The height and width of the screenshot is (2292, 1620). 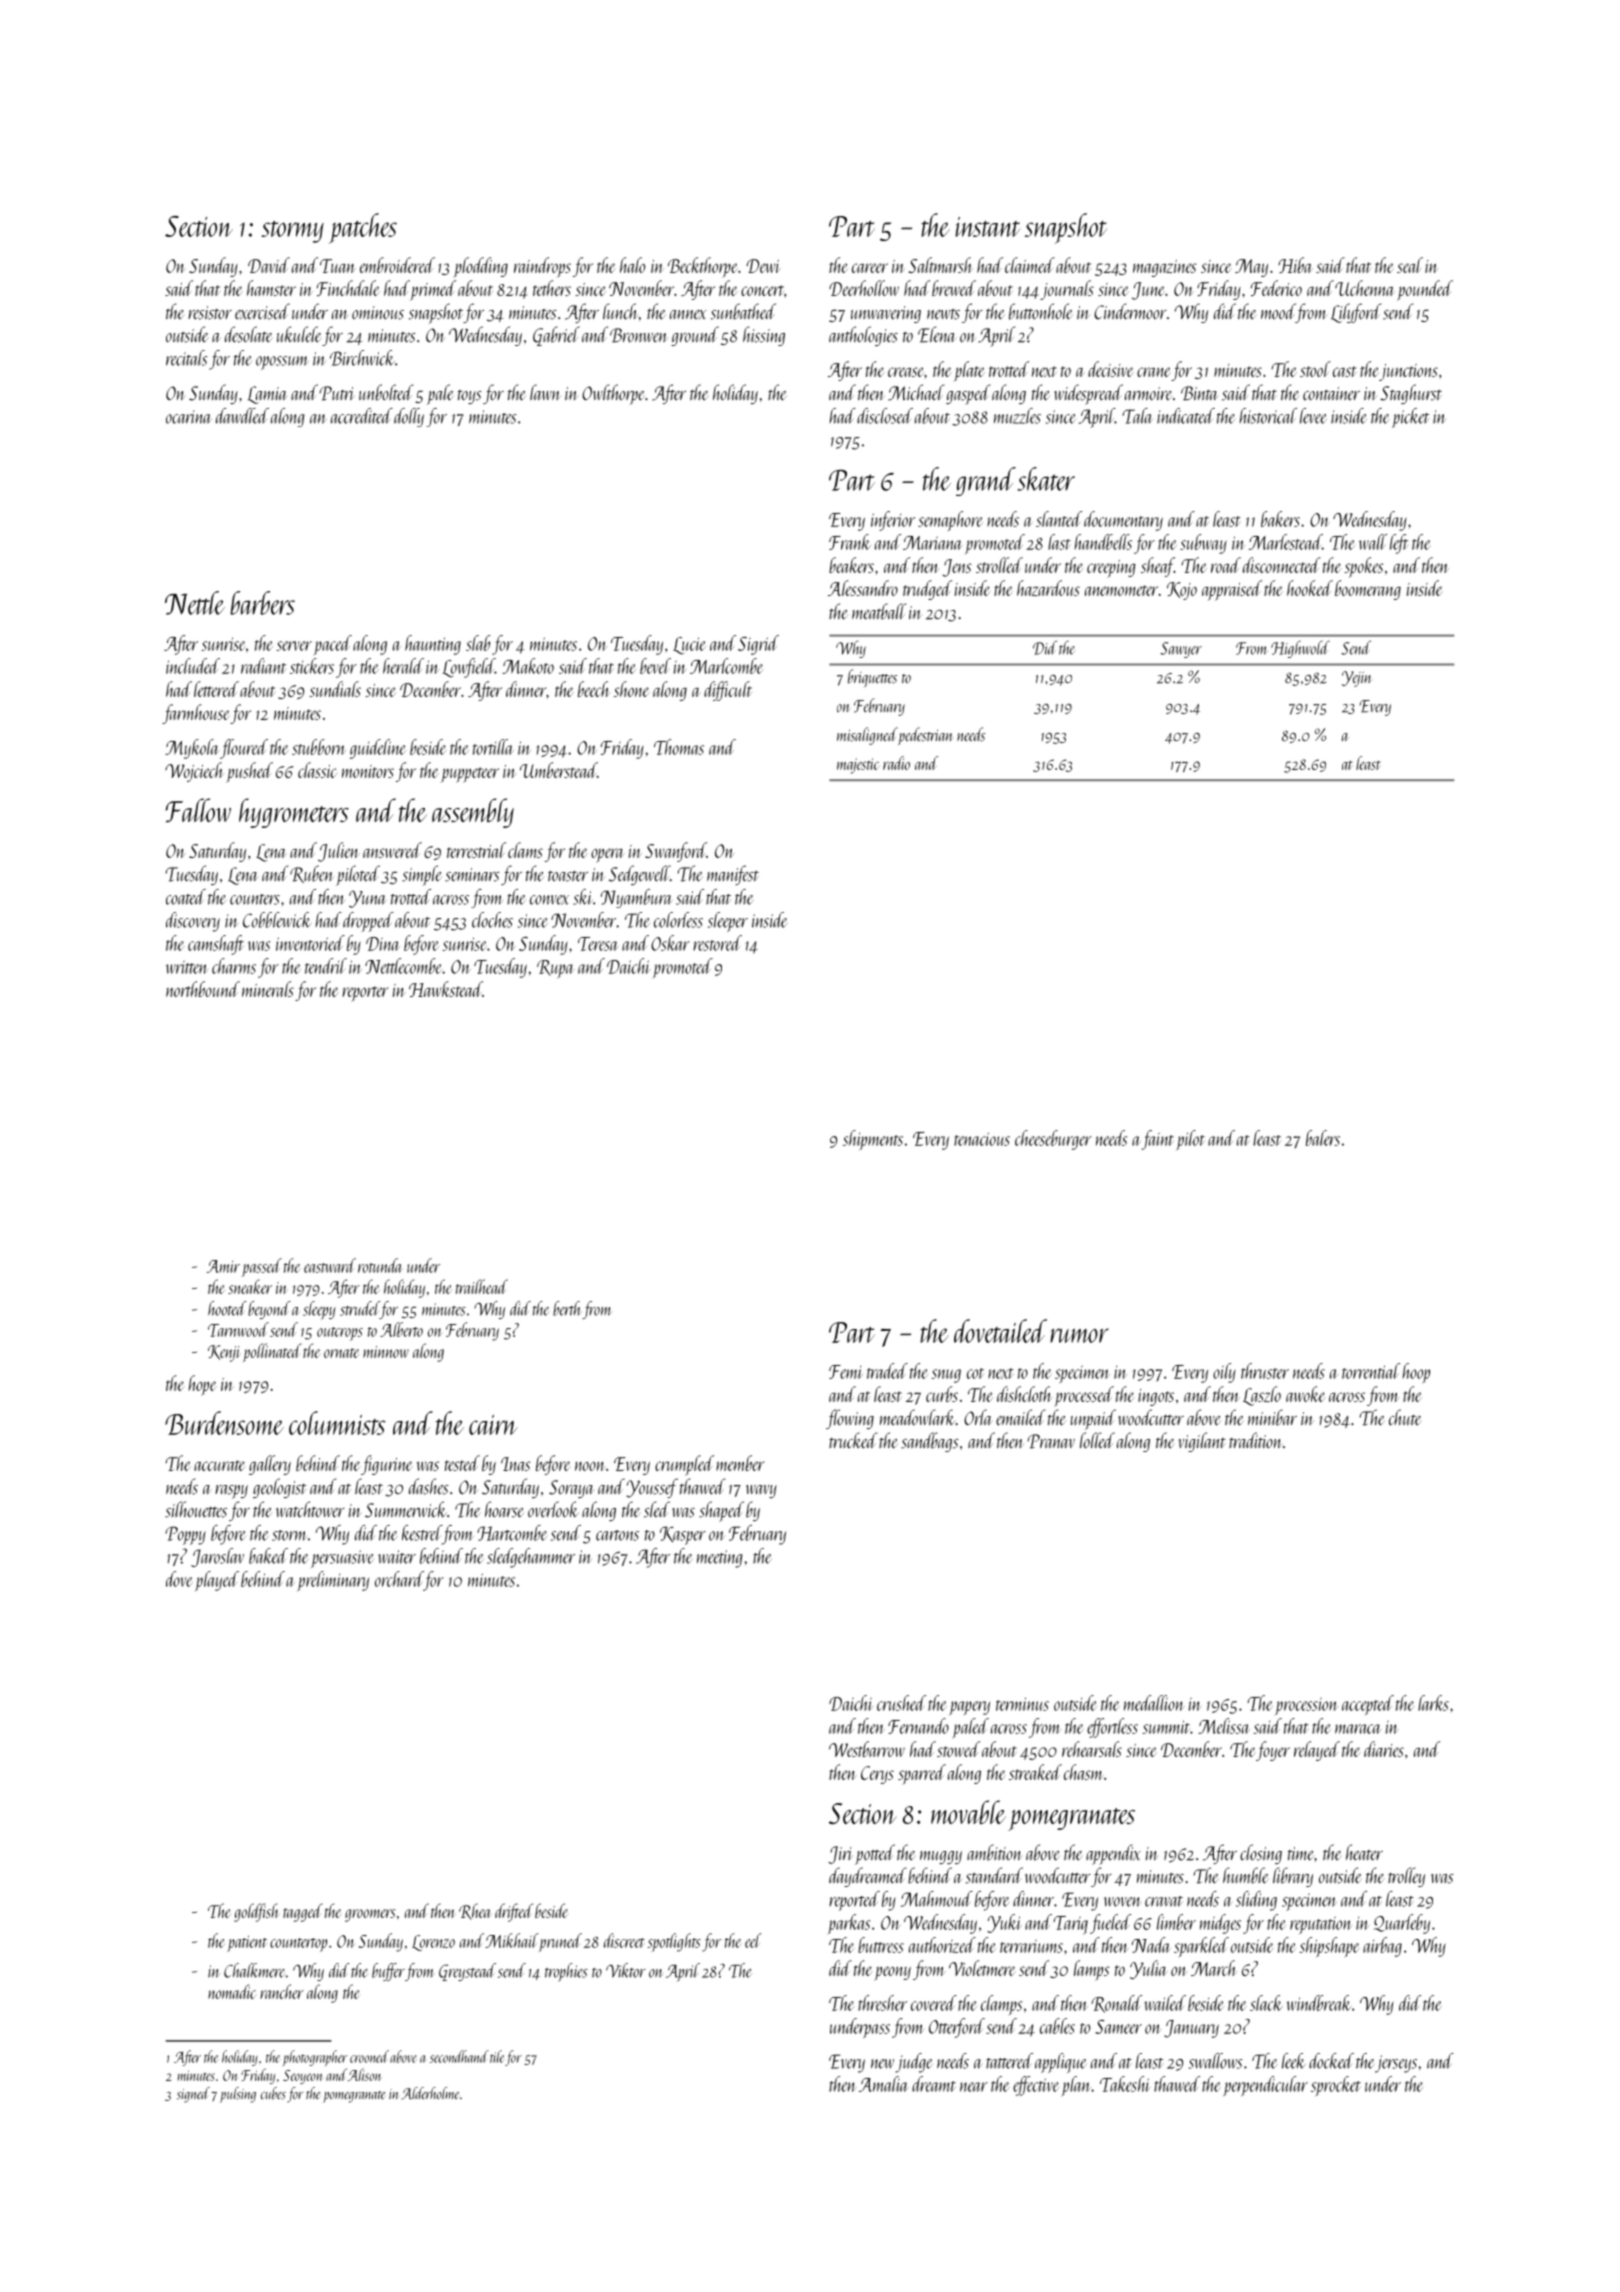 What do you see at coordinates (1278, 311) in the screenshot?
I see `mood` at bounding box center [1278, 311].
